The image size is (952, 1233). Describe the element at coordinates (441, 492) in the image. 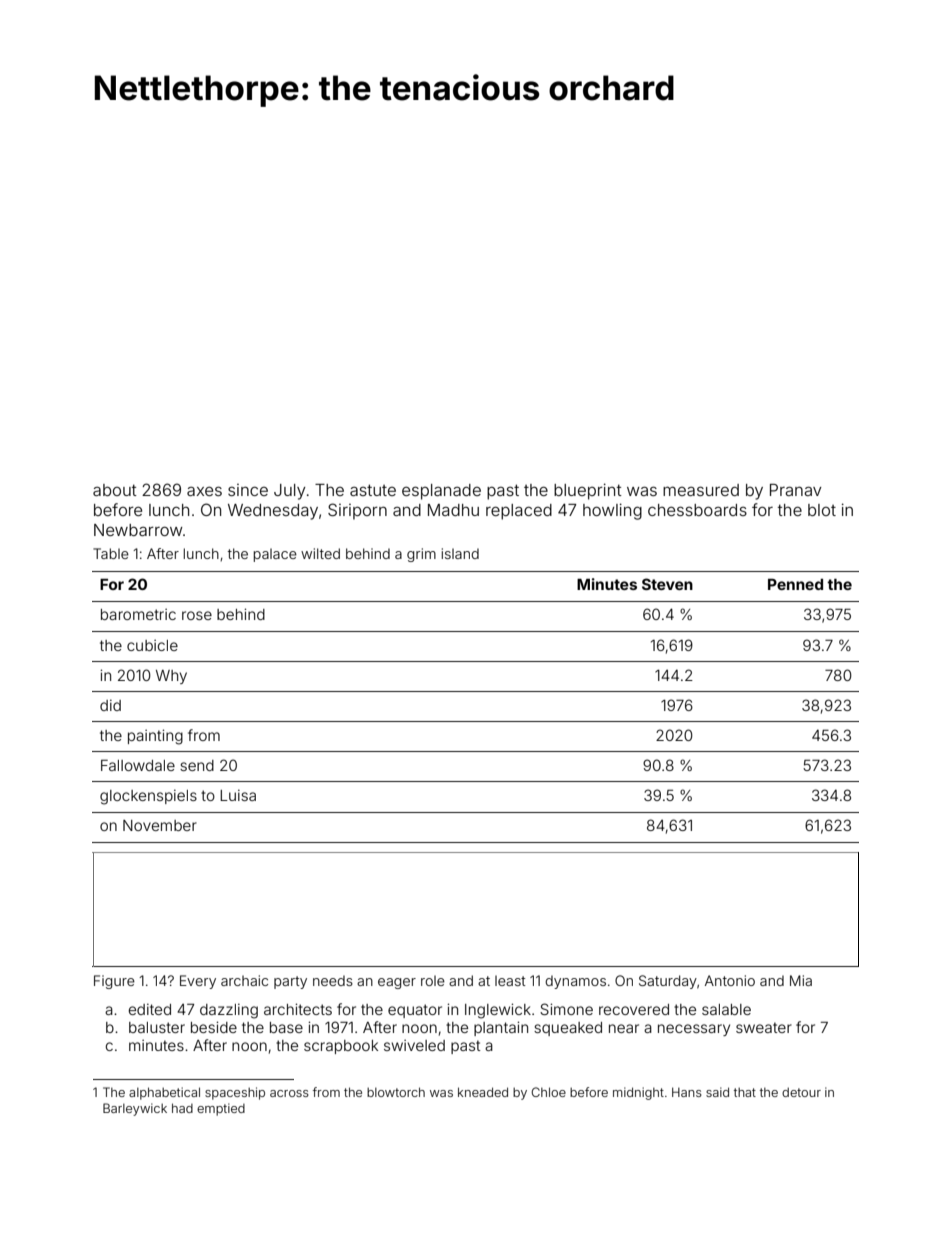

I see `esplanade` at that location.
